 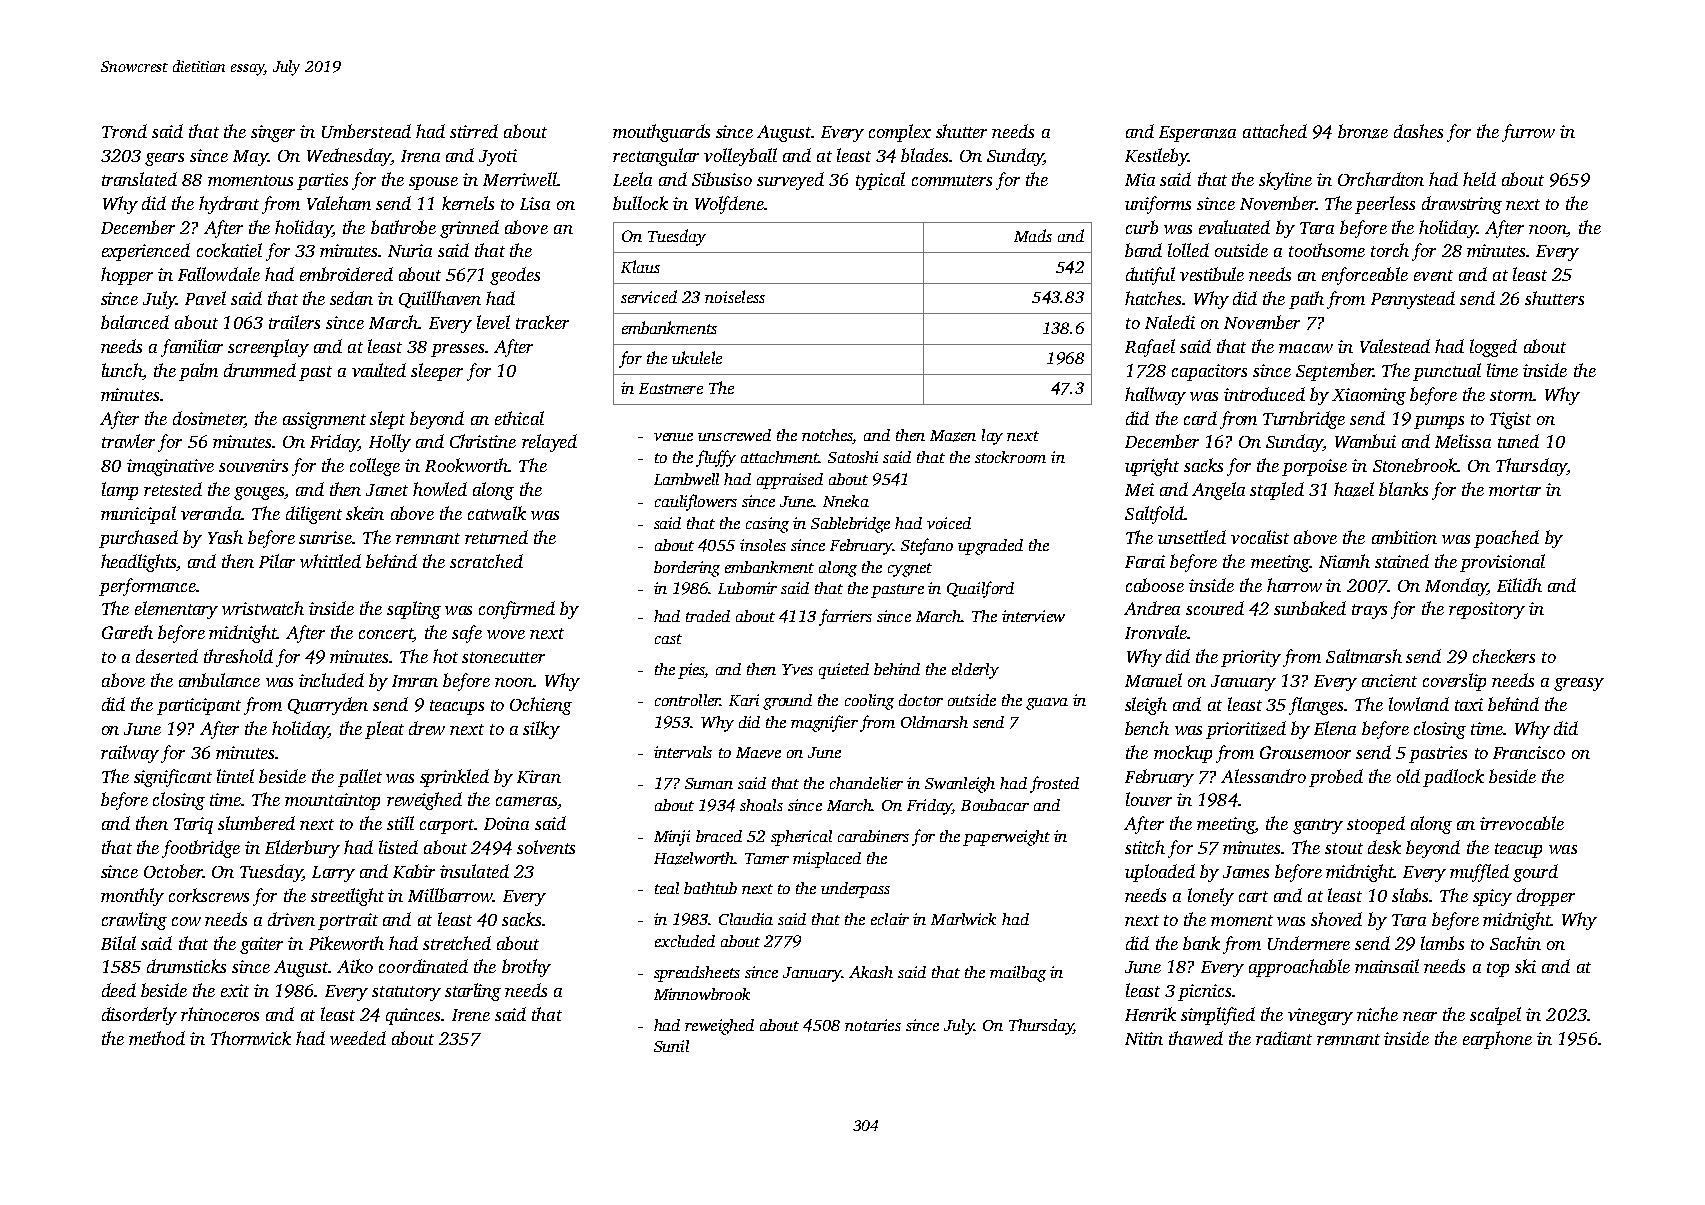 What do you see at coordinates (450, 895) in the screenshot?
I see `Millbarrow` at bounding box center [450, 895].
